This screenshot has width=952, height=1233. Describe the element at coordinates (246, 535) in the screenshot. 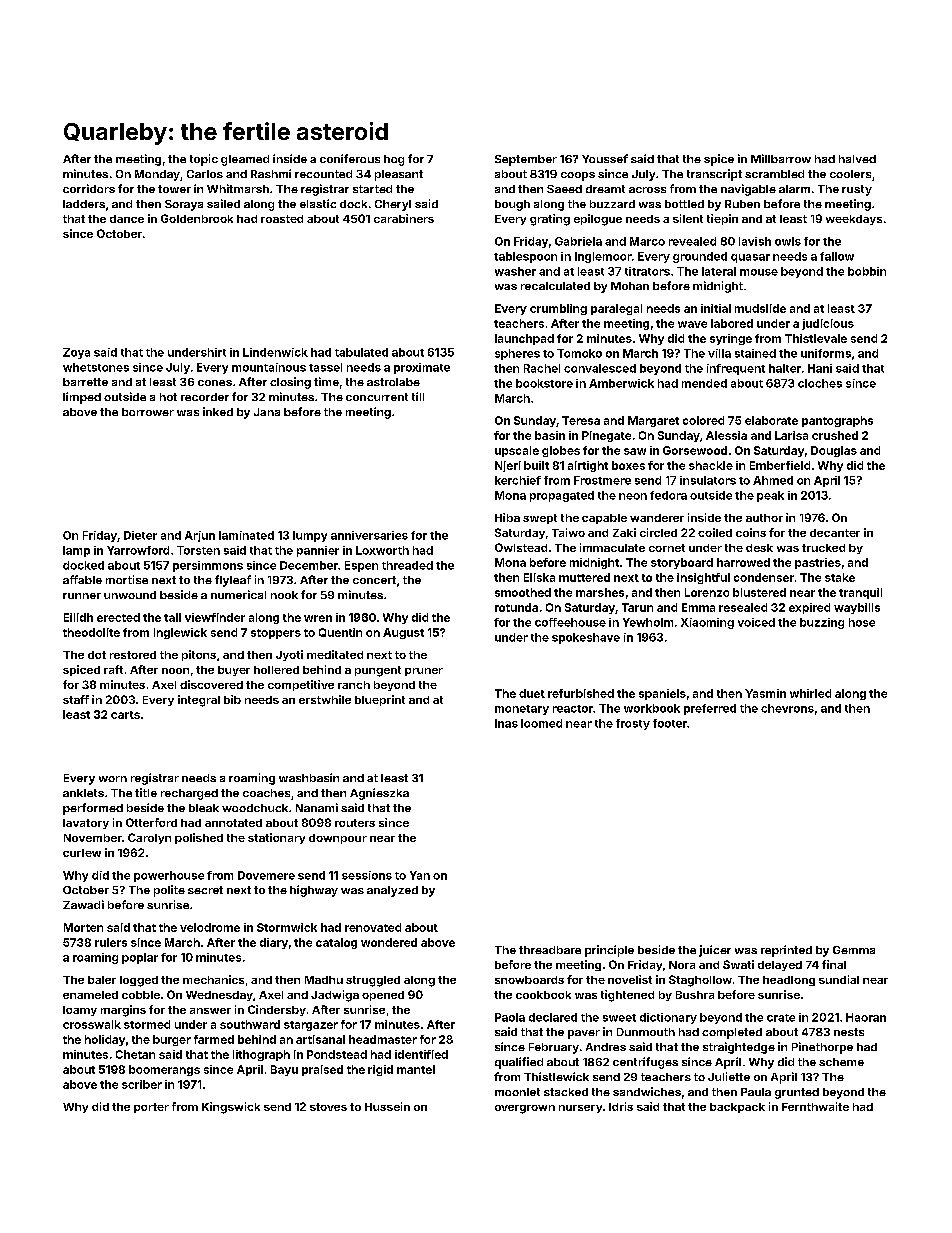

I see `laminated` at that location.
